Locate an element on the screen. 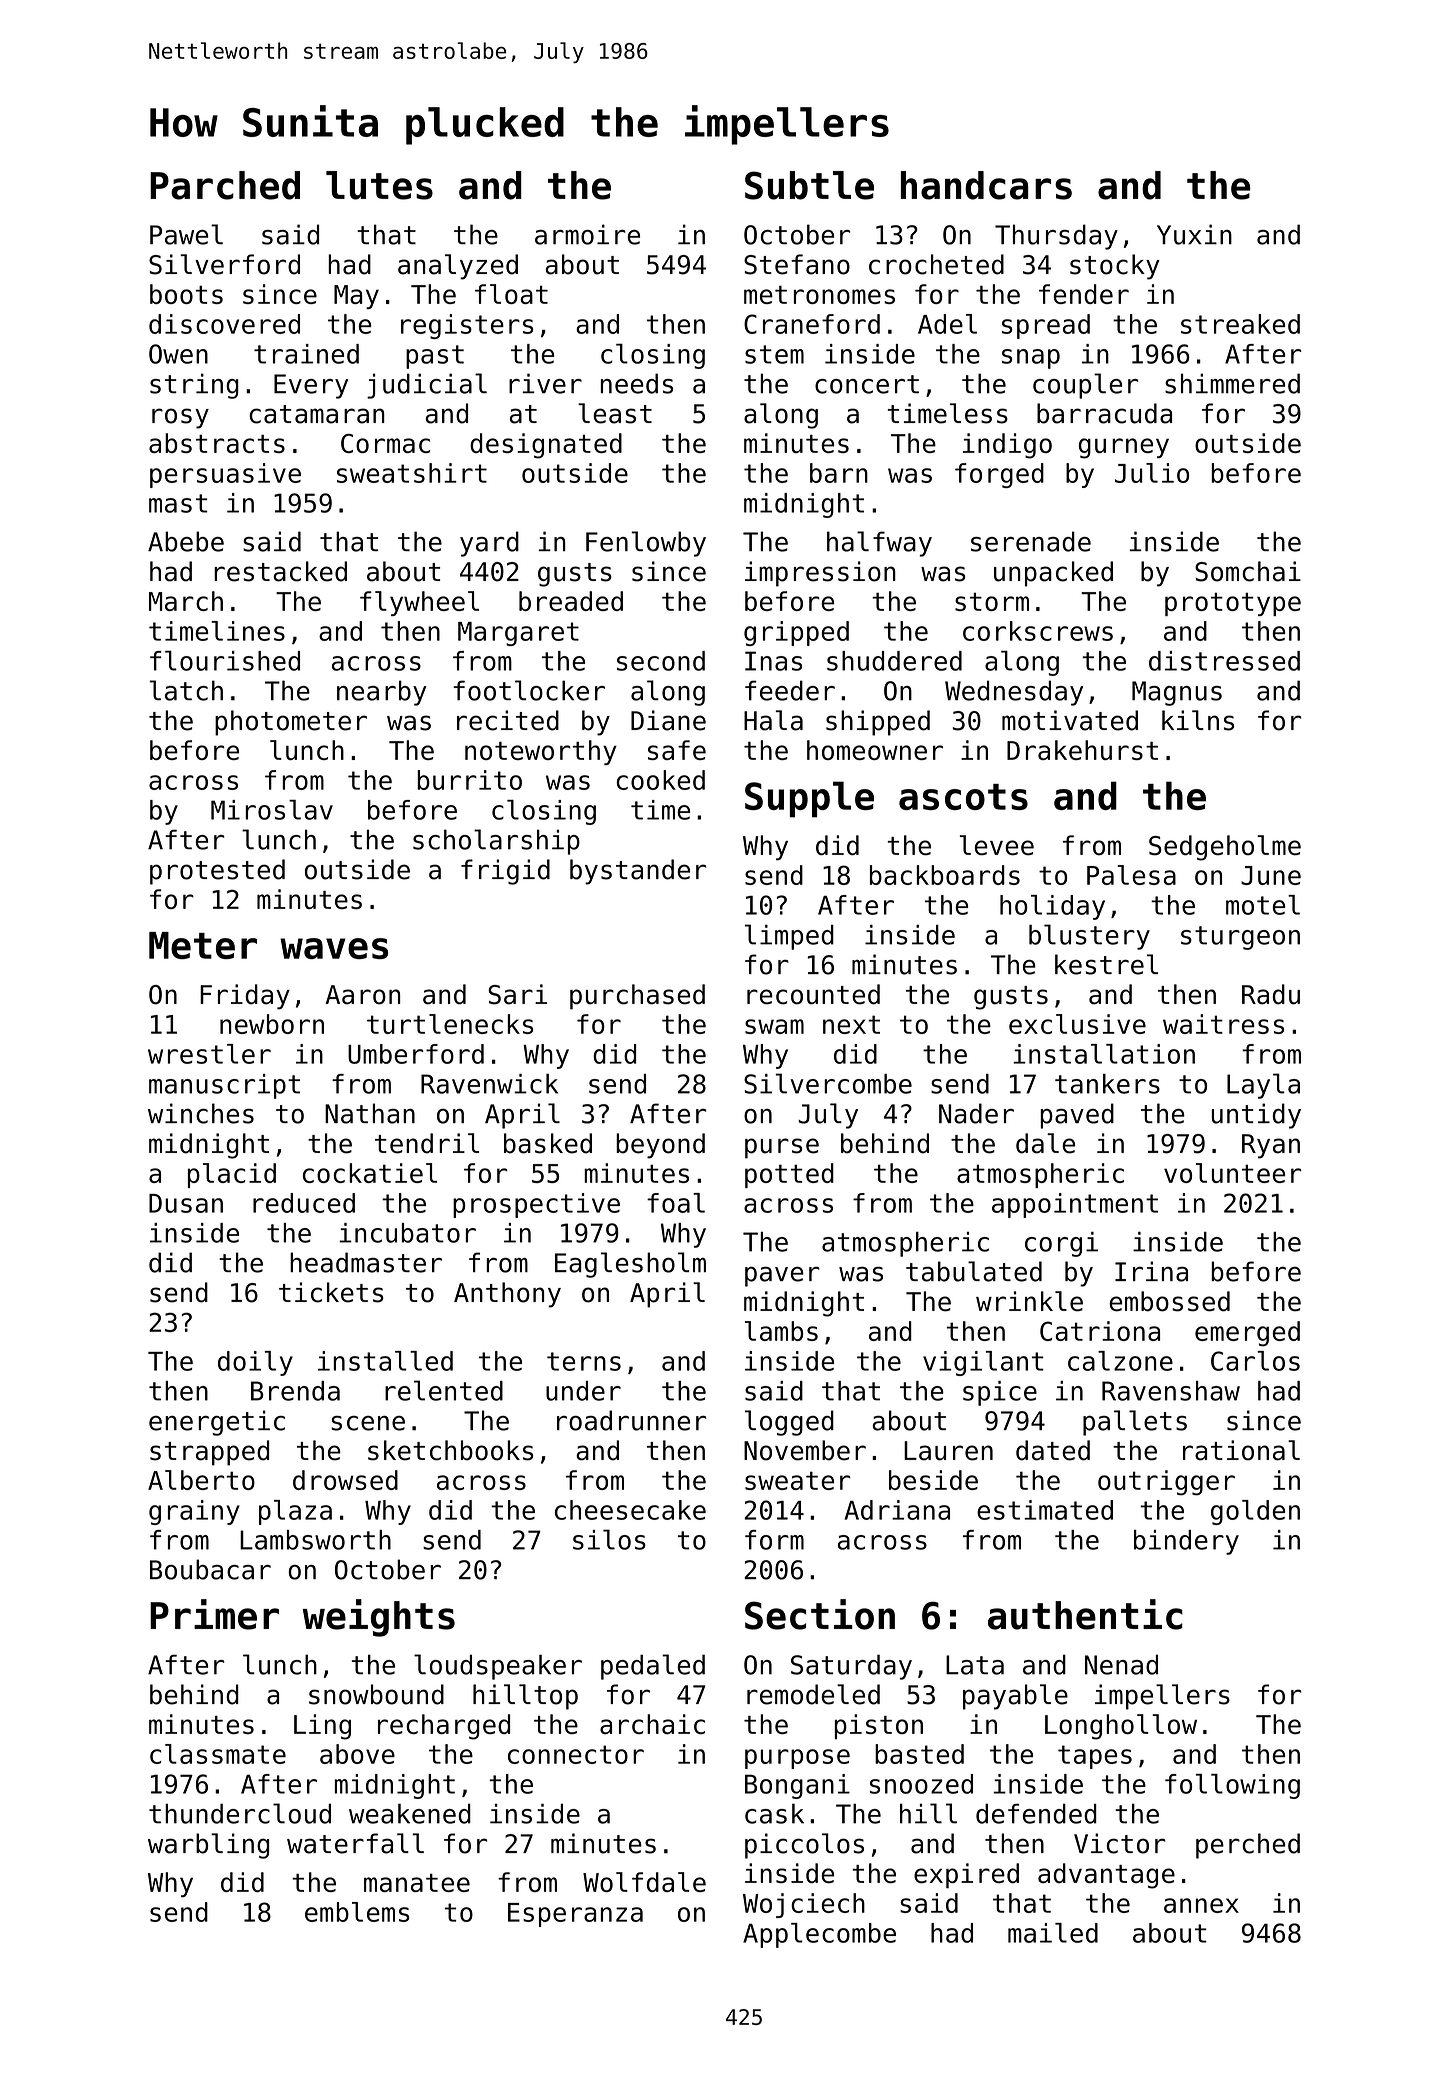  Craneford is located at coordinates (812, 324).
